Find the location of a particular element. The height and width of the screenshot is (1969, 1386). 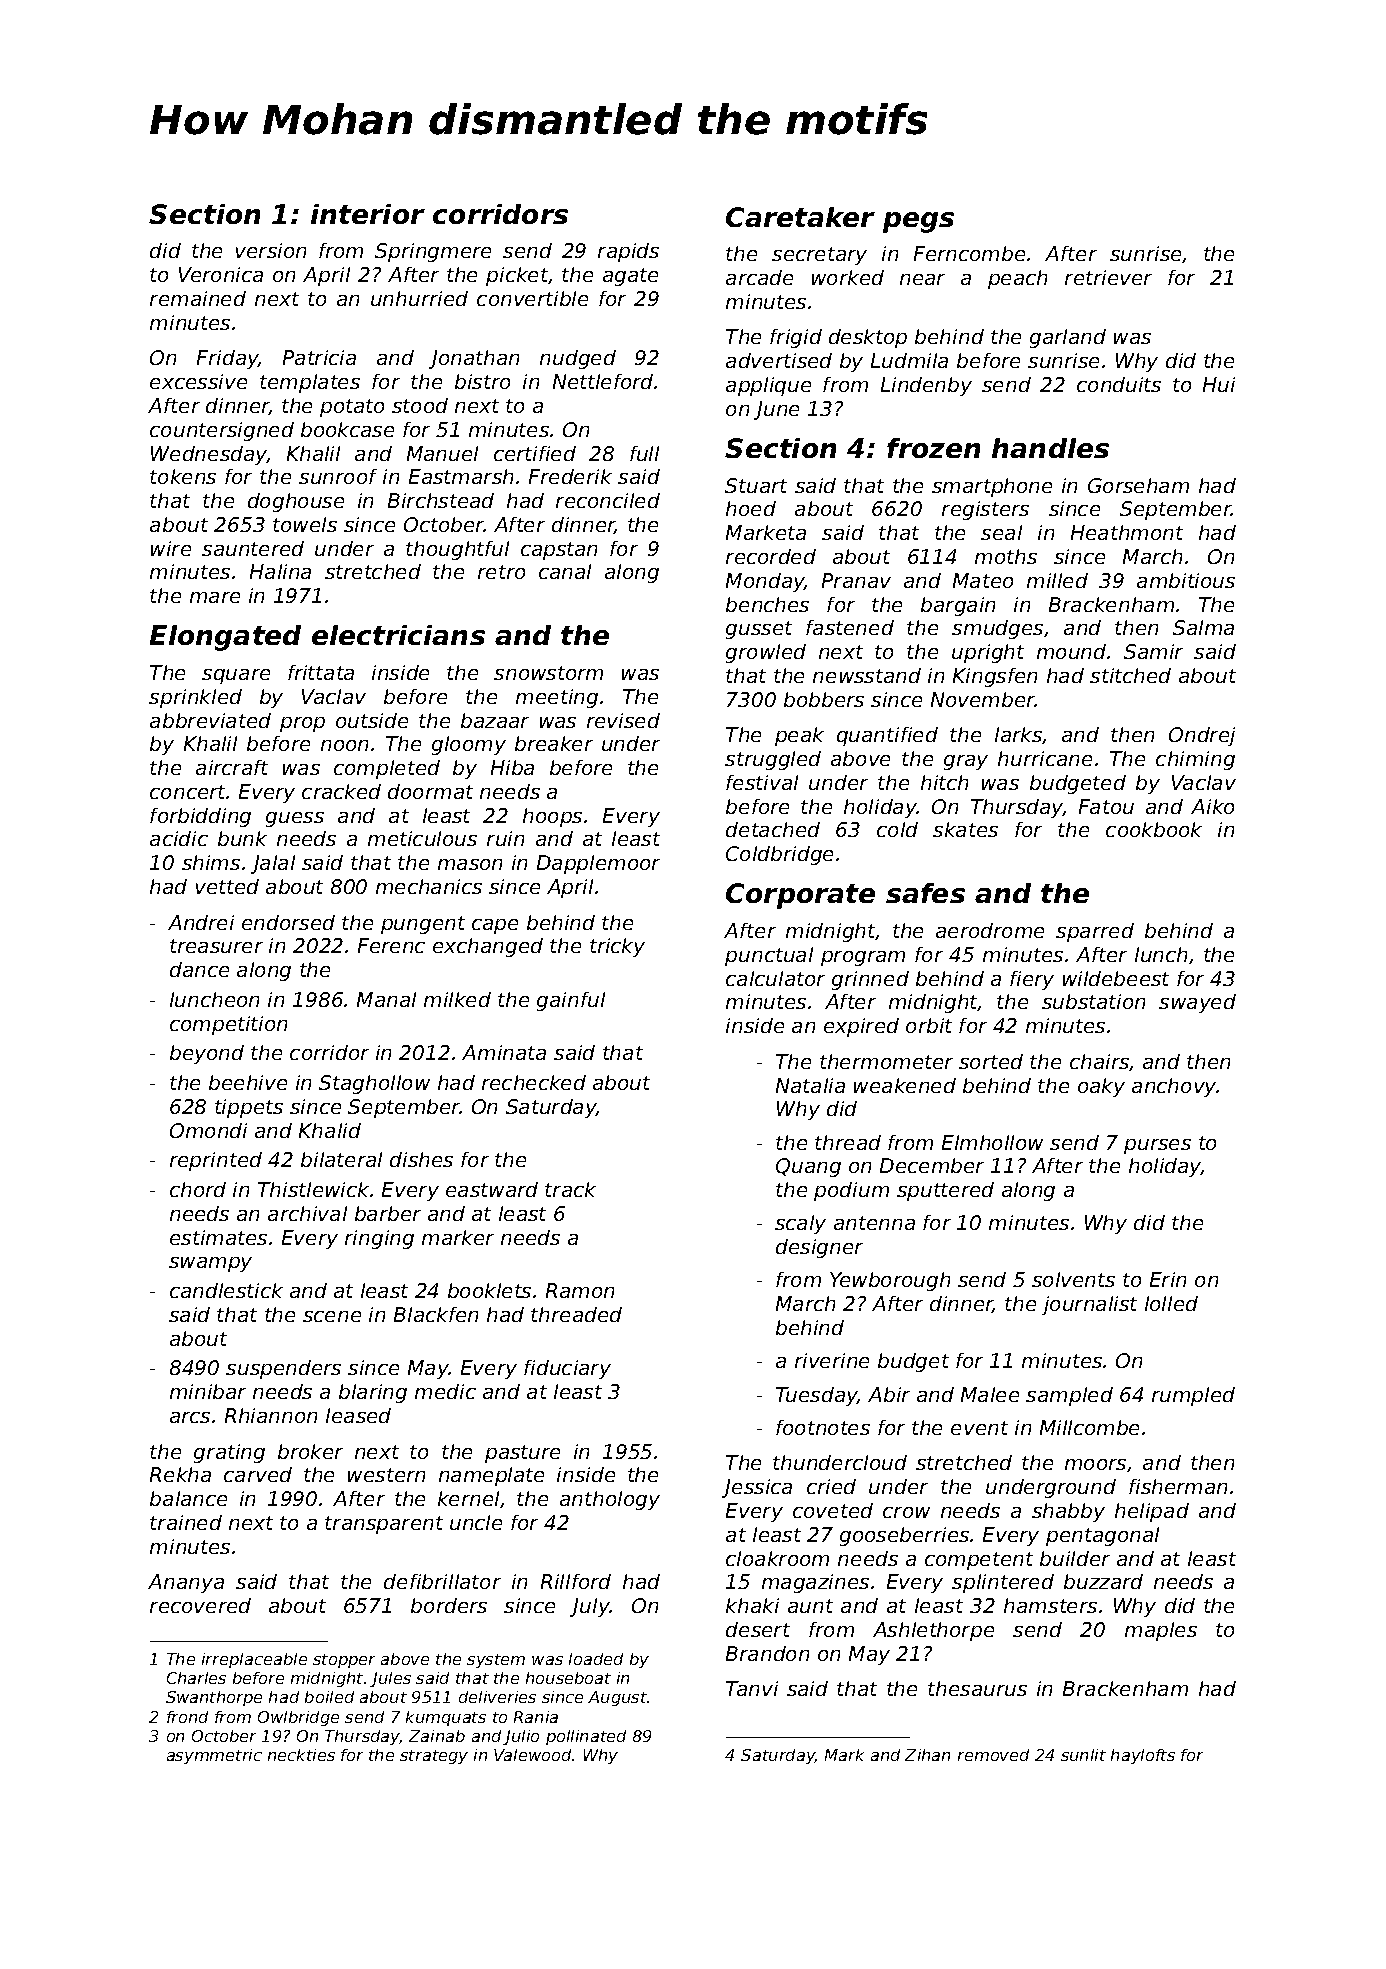

pegs is located at coordinates (918, 222).
